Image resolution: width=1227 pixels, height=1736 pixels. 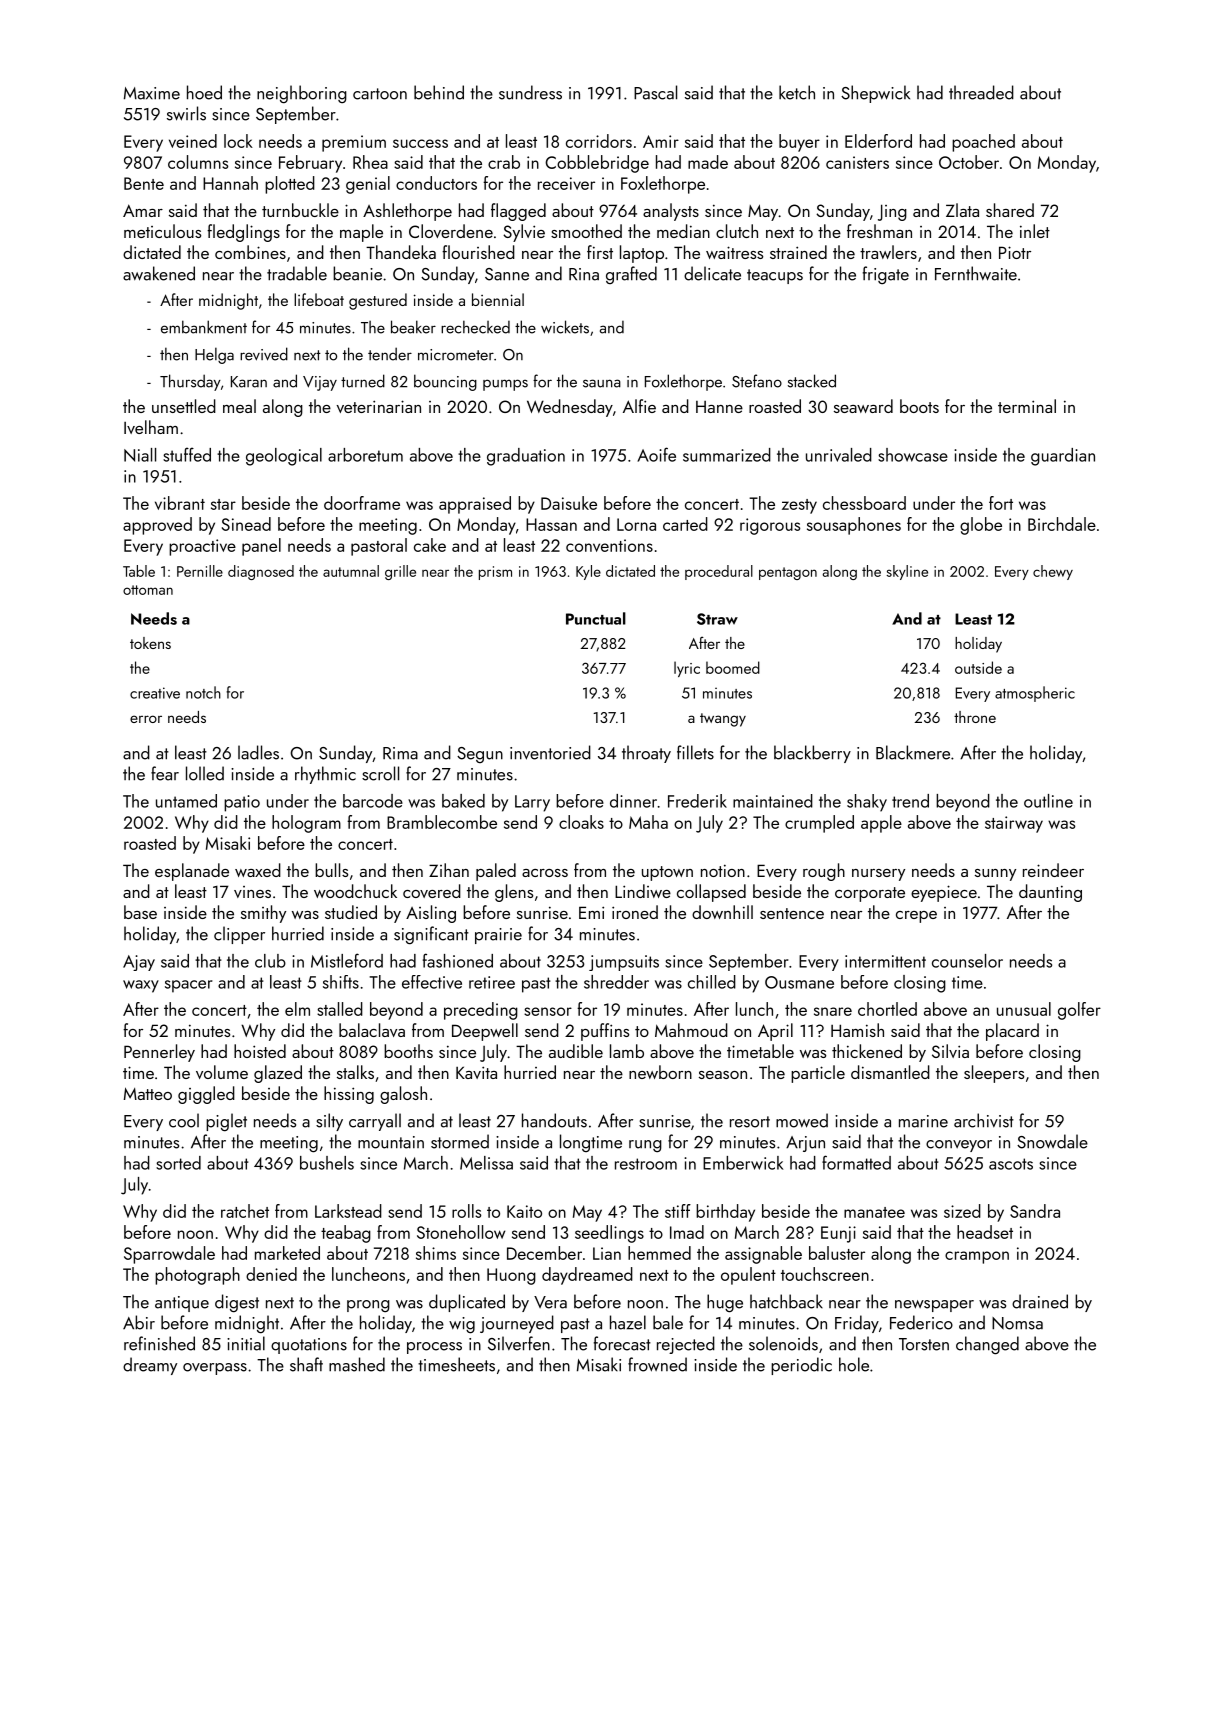 What do you see at coordinates (978, 667) in the document?
I see `outside` at bounding box center [978, 667].
